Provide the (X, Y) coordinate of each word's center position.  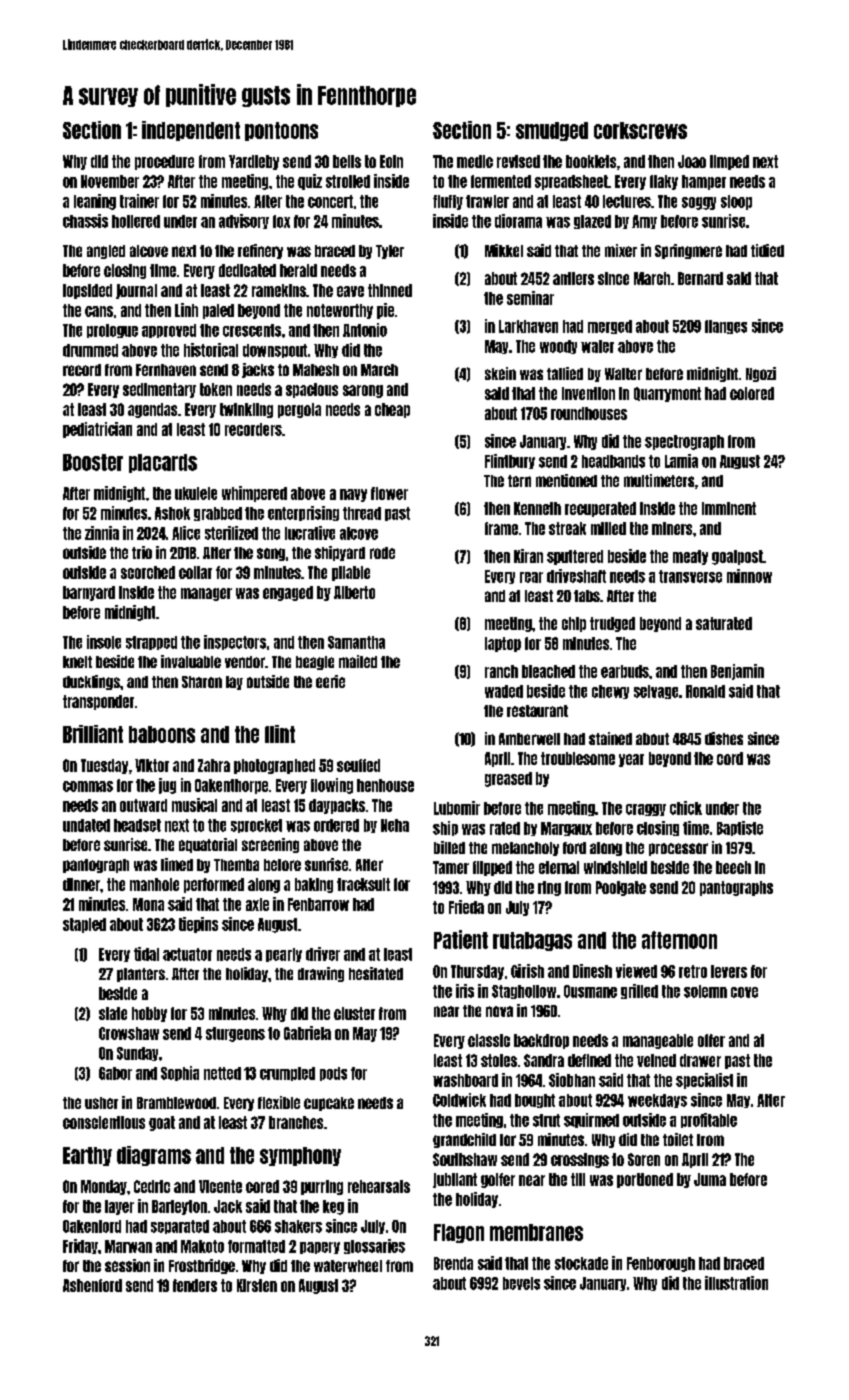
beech (733, 867)
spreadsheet (571, 182)
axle (257, 904)
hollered (136, 221)
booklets (591, 161)
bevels (521, 1283)
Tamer (451, 867)
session (127, 1265)
